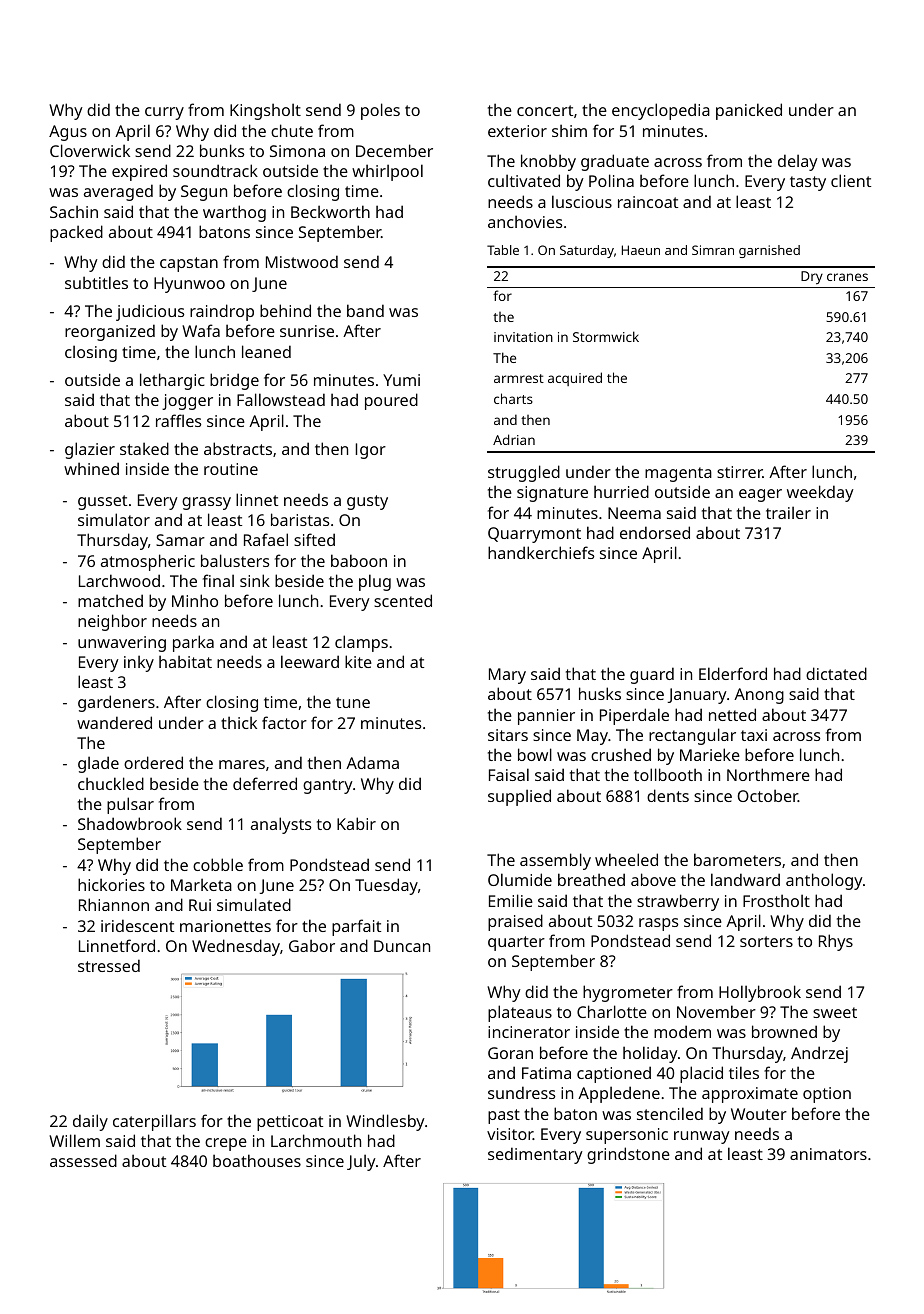  What do you see at coordinates (749, 111) in the page?
I see `panicked` at bounding box center [749, 111].
